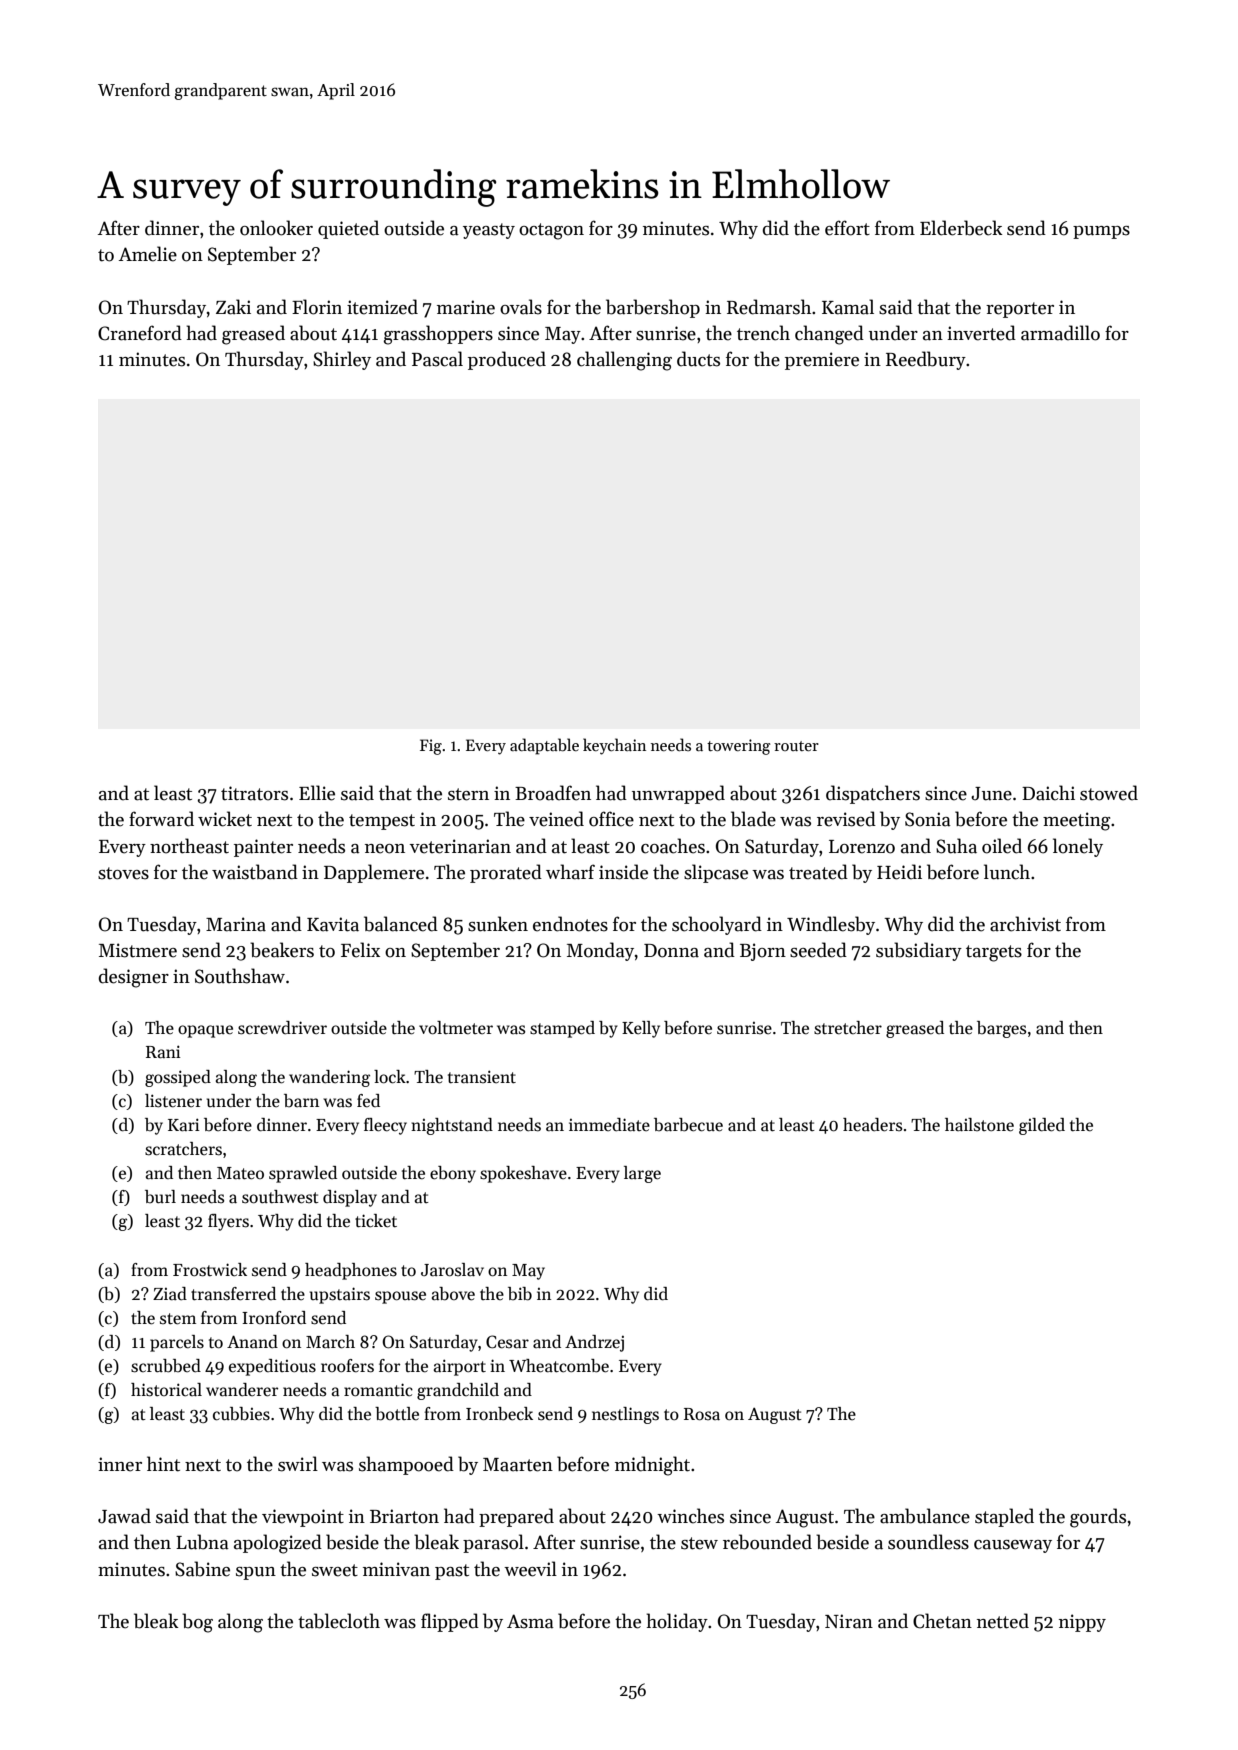 The height and width of the document is (1750, 1238). What do you see at coordinates (653, 308) in the document?
I see `barbershop` at bounding box center [653, 308].
